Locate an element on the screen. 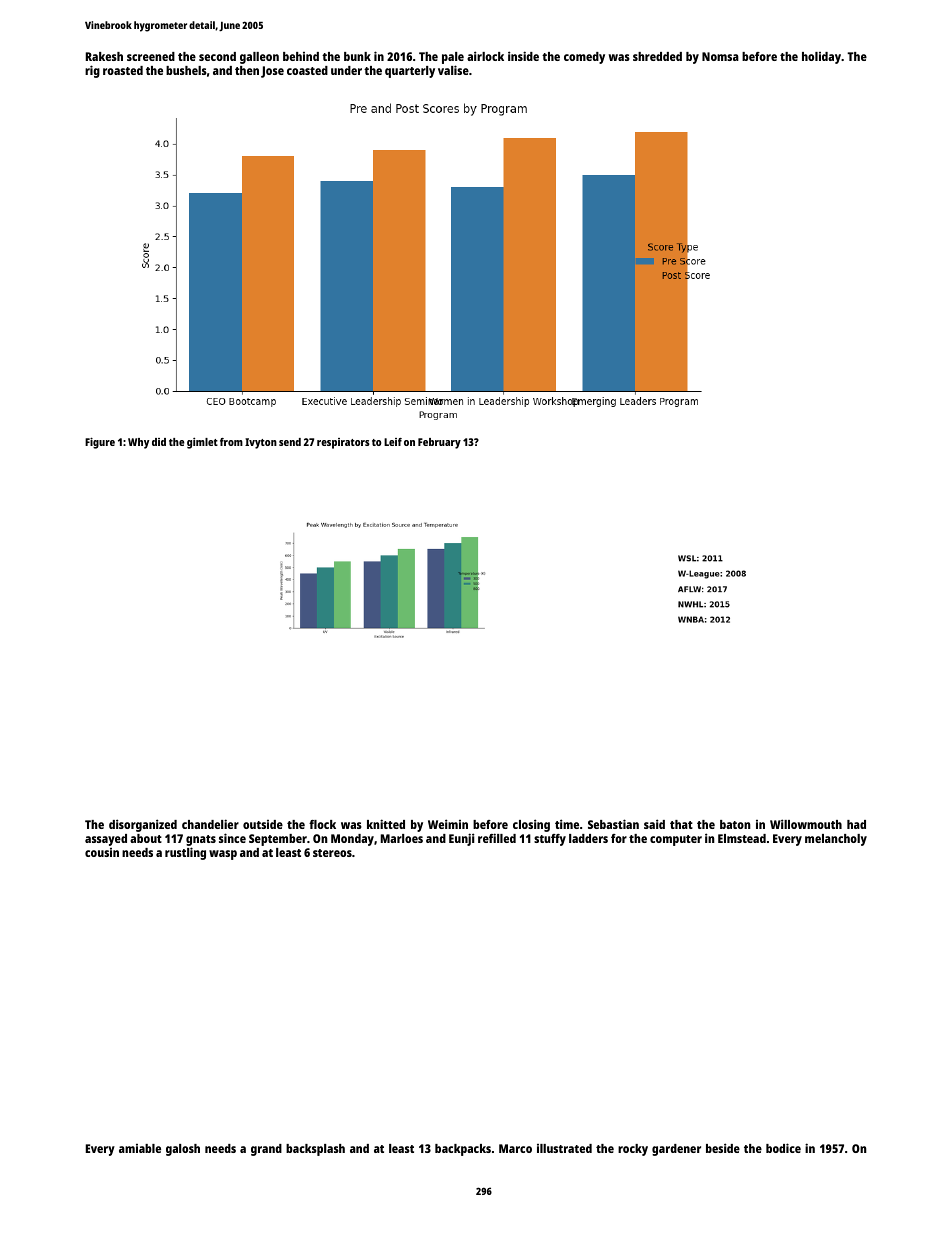  valise is located at coordinates (453, 70).
